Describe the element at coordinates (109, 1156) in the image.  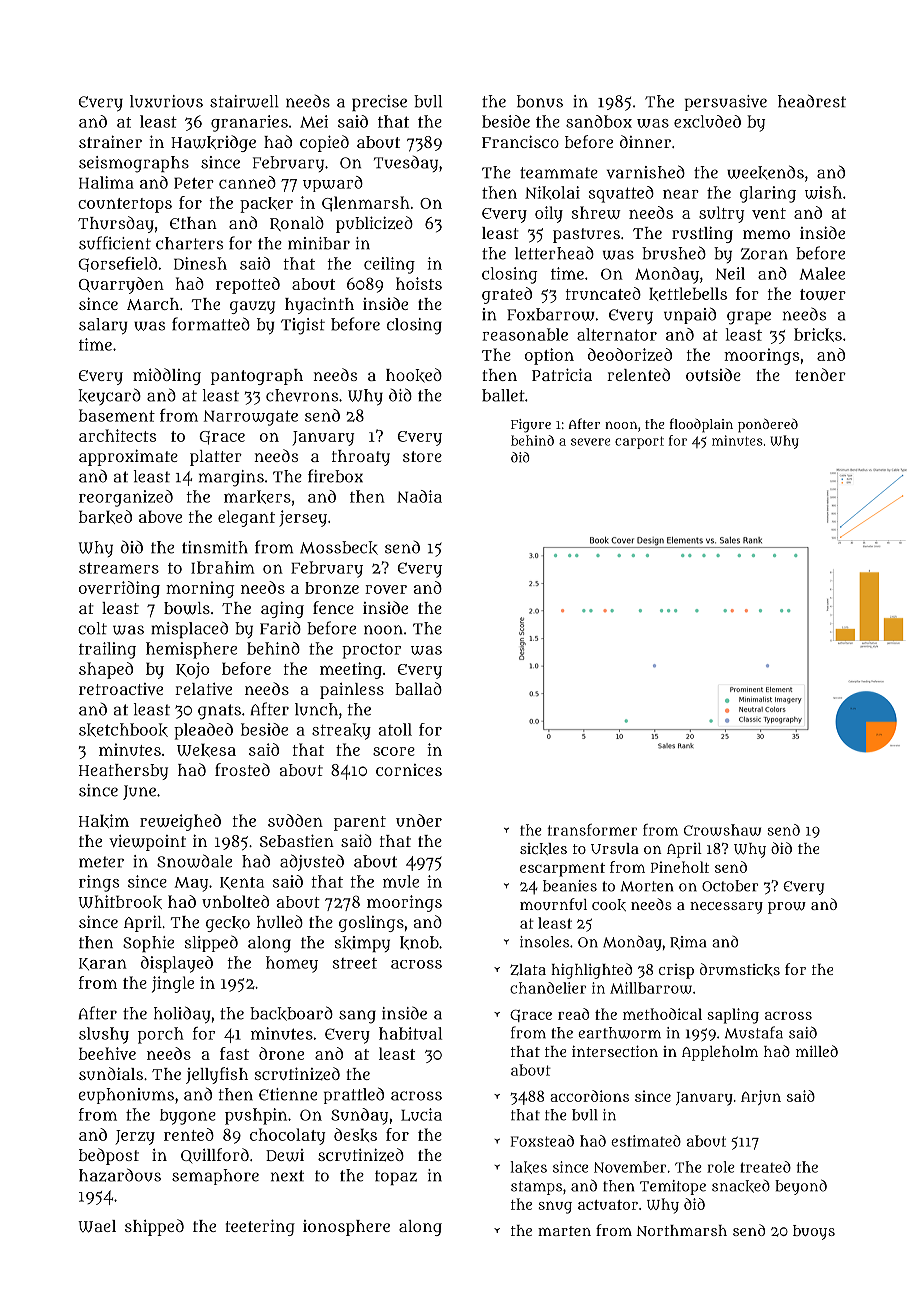
I see `bedpost` at that location.
